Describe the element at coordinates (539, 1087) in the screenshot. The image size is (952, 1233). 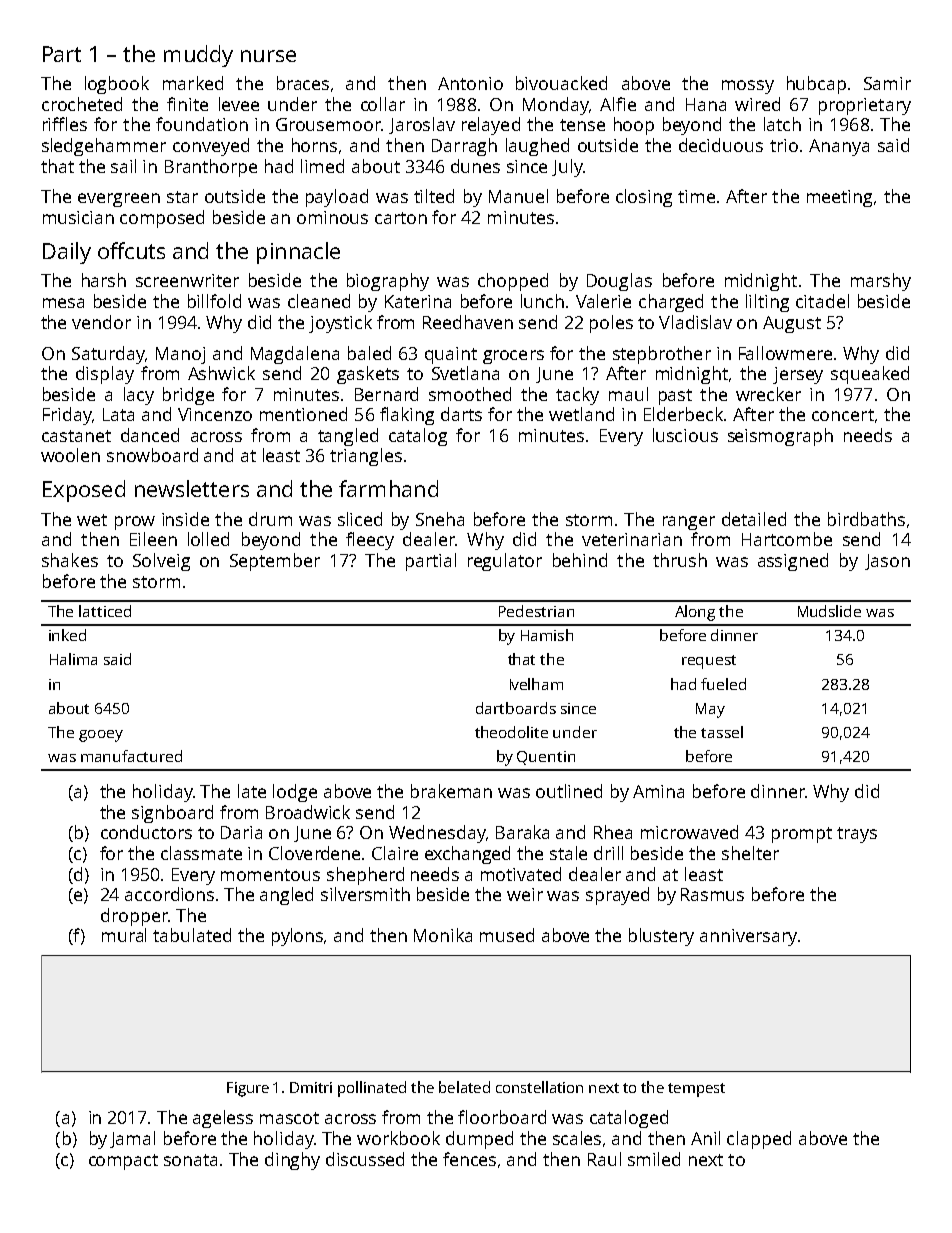
I see `constellation` at that location.
